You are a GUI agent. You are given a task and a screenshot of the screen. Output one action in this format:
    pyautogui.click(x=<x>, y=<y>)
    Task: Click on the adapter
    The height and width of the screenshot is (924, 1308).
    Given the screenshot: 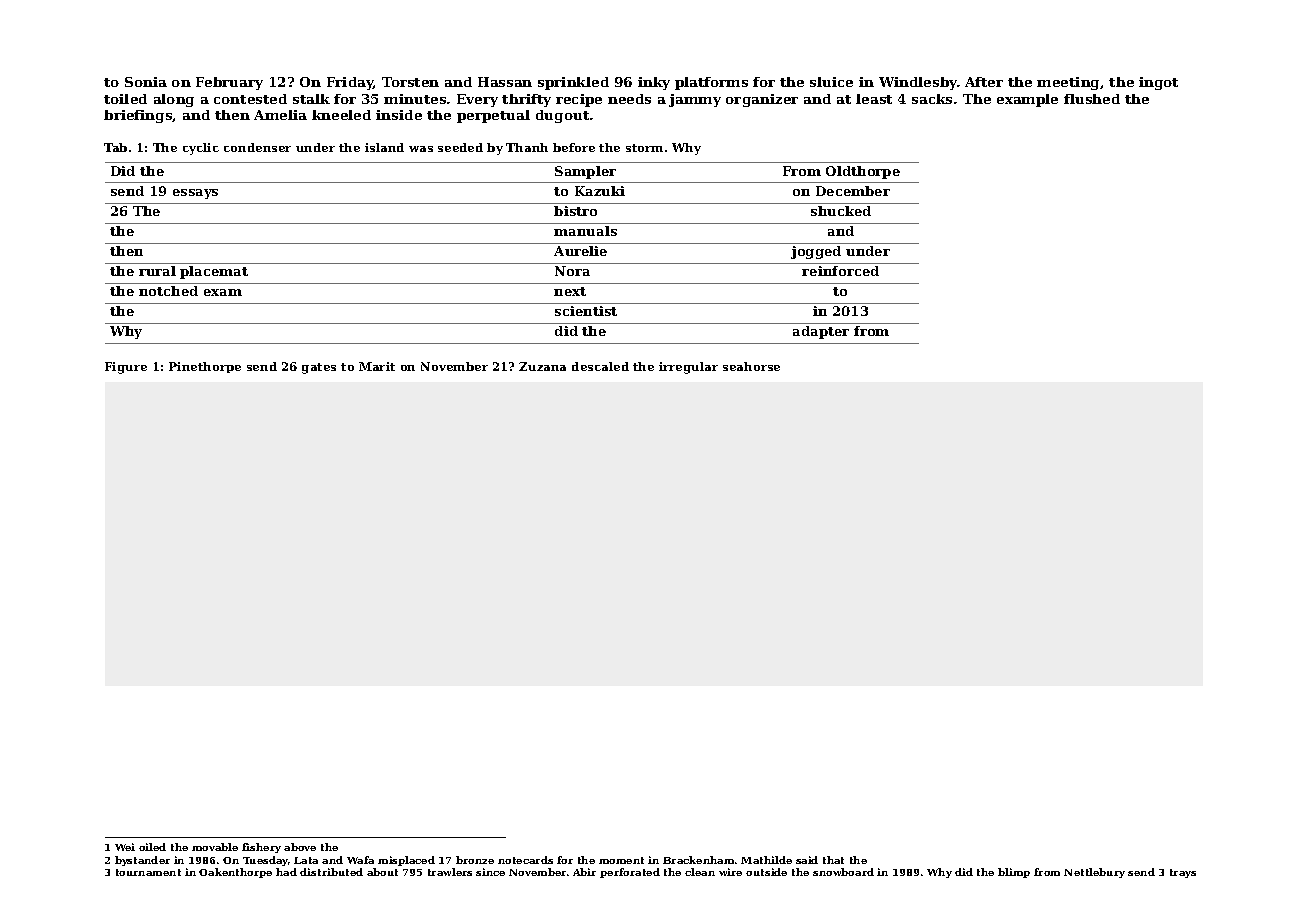 What is the action you would take?
    pyautogui.click(x=821, y=332)
